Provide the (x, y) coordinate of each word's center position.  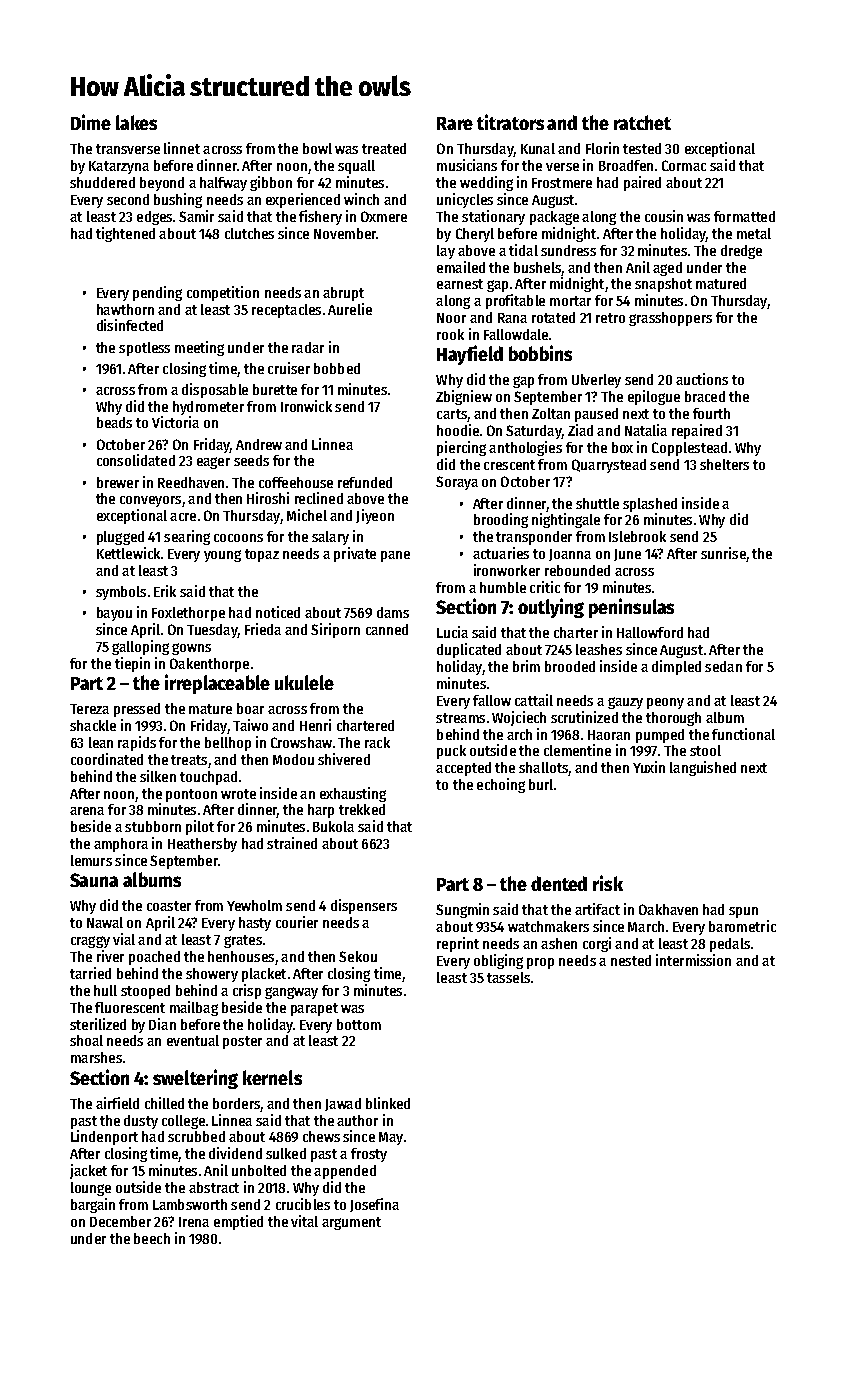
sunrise (723, 553)
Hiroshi (268, 498)
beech (152, 1238)
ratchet (642, 122)
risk (608, 883)
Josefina (374, 1205)
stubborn (153, 826)
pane (395, 556)
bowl (317, 148)
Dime (91, 122)
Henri (315, 725)
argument (351, 1223)
